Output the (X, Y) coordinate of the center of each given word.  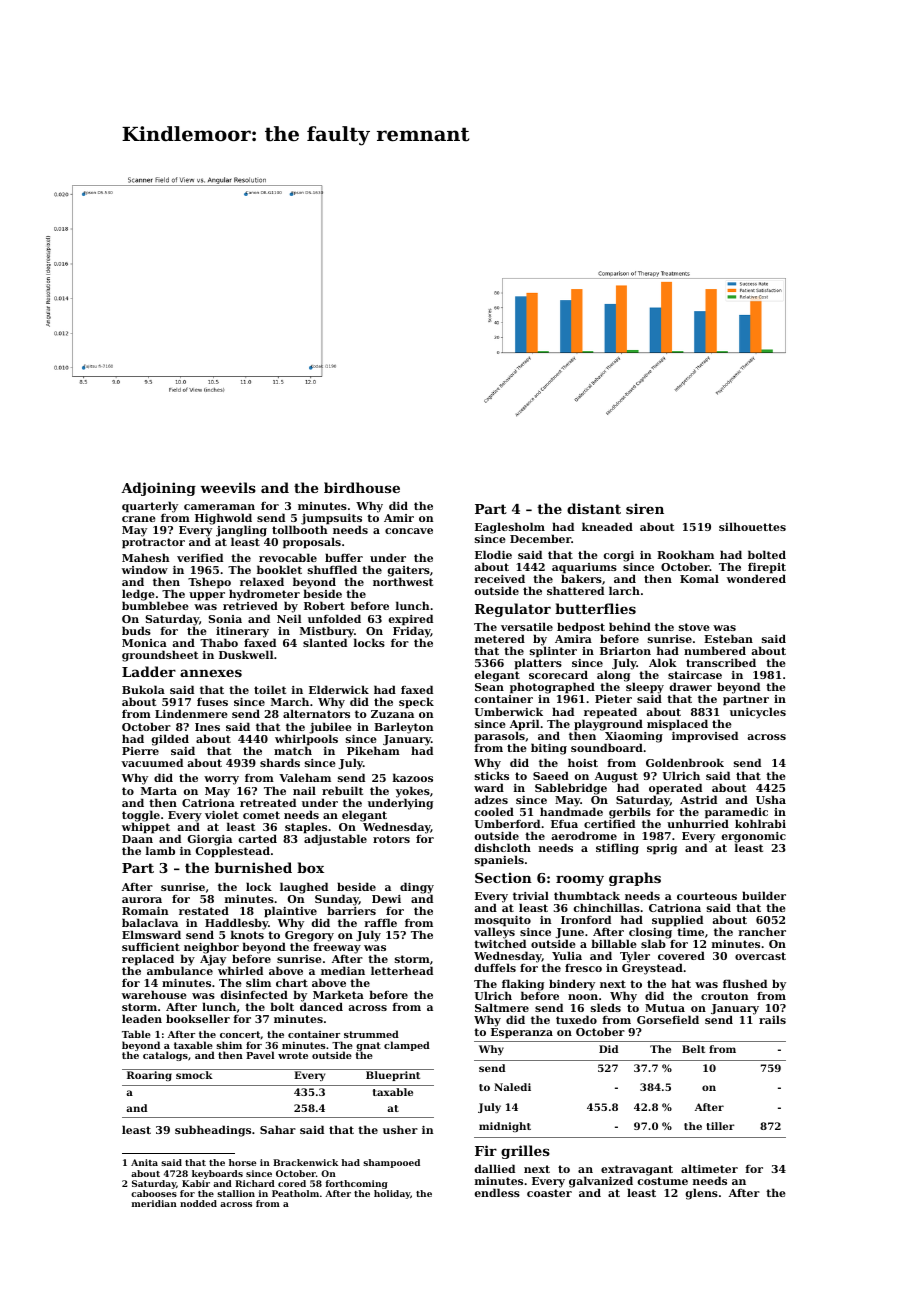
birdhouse (362, 487)
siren (645, 508)
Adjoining (158, 489)
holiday (392, 1194)
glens (702, 1194)
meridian (154, 1203)
